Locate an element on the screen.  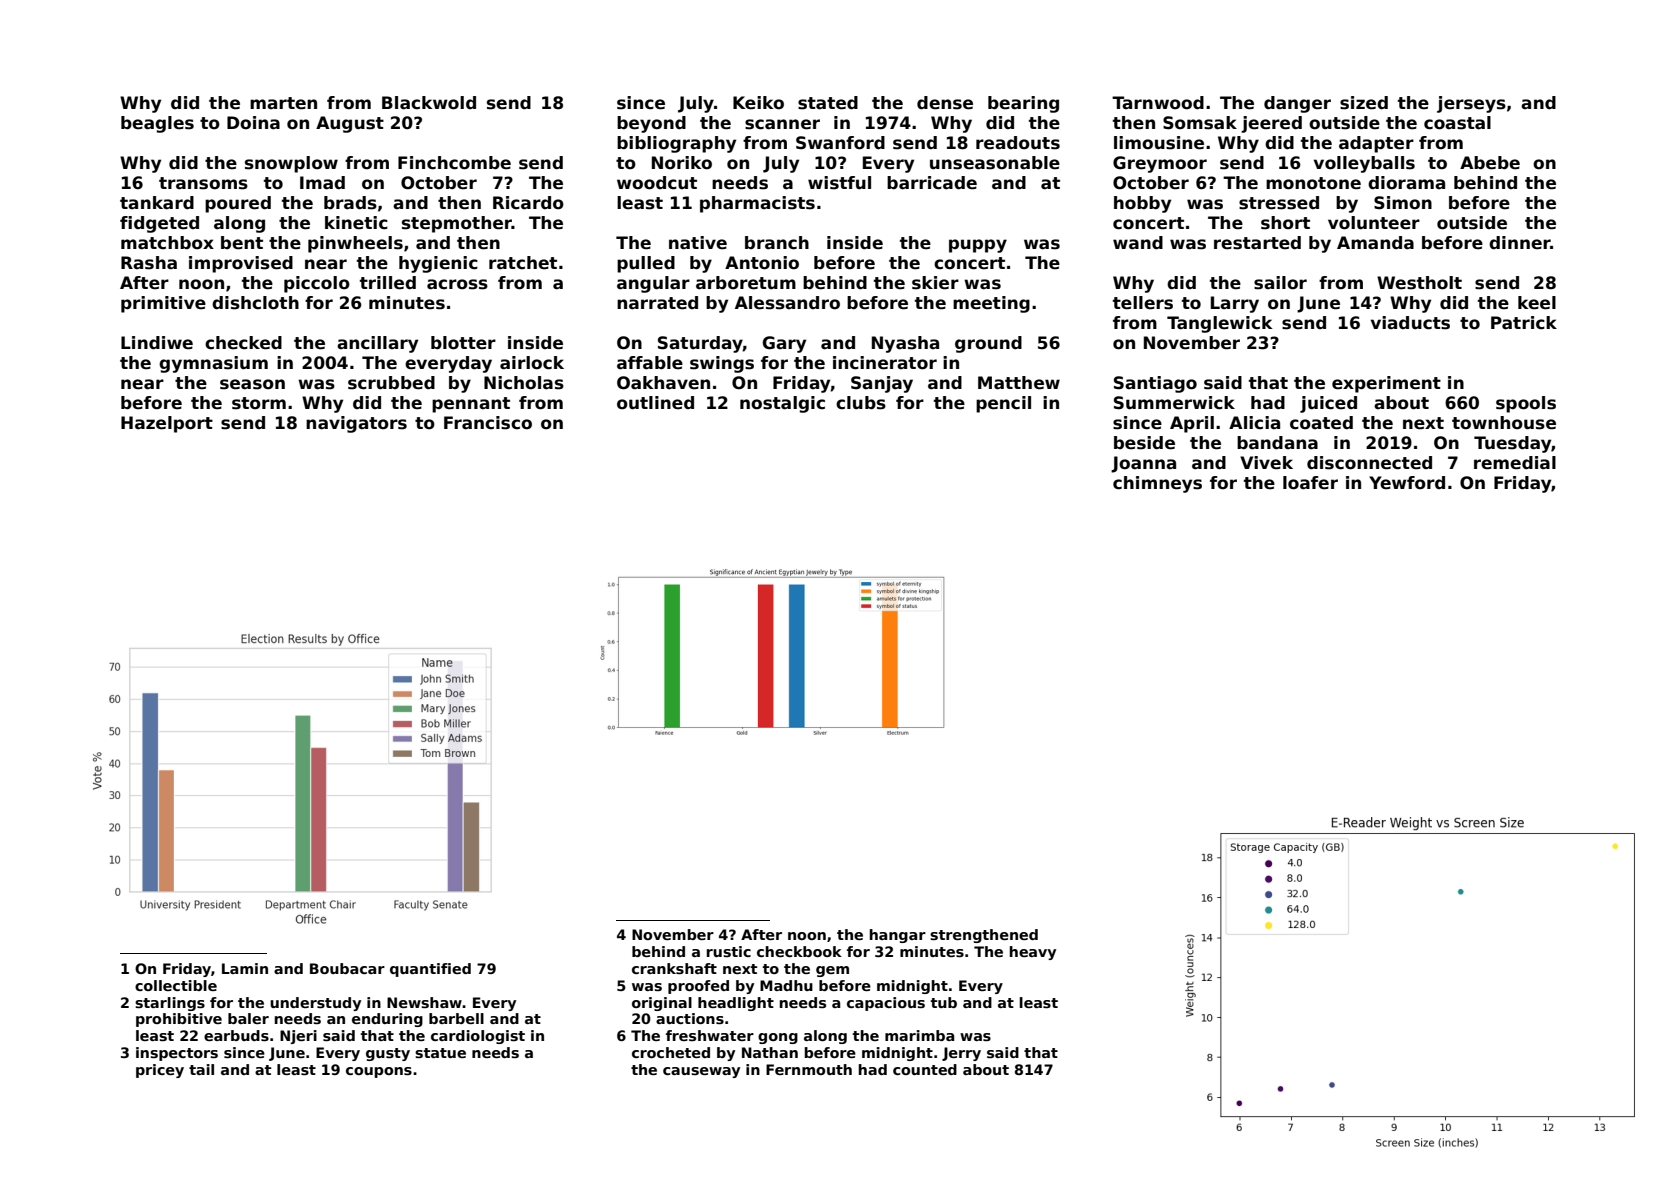
dense is located at coordinates (945, 103).
